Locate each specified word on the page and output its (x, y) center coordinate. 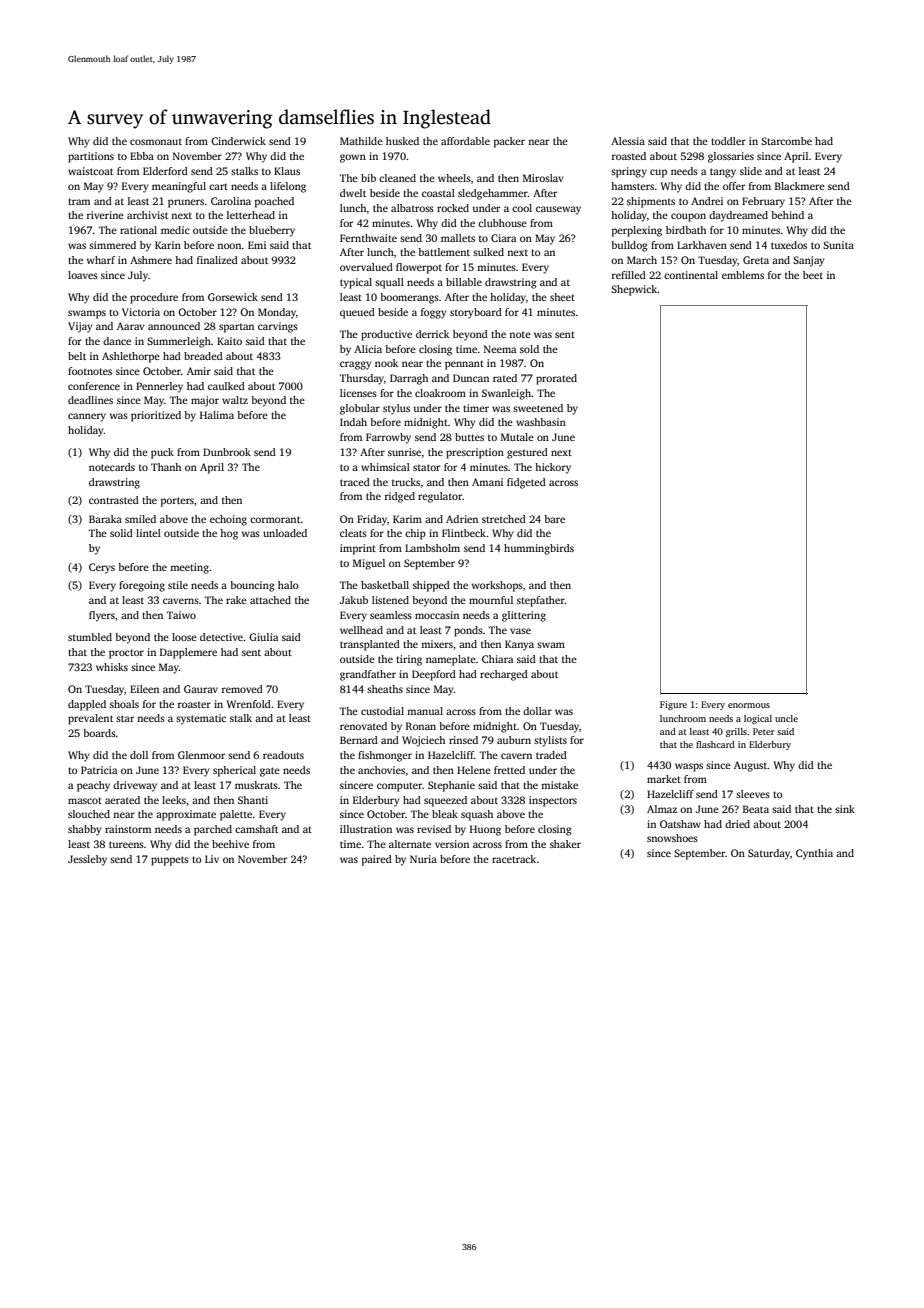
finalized (217, 260)
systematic (201, 719)
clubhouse (502, 223)
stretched (504, 519)
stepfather (541, 601)
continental (691, 275)
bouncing (252, 586)
